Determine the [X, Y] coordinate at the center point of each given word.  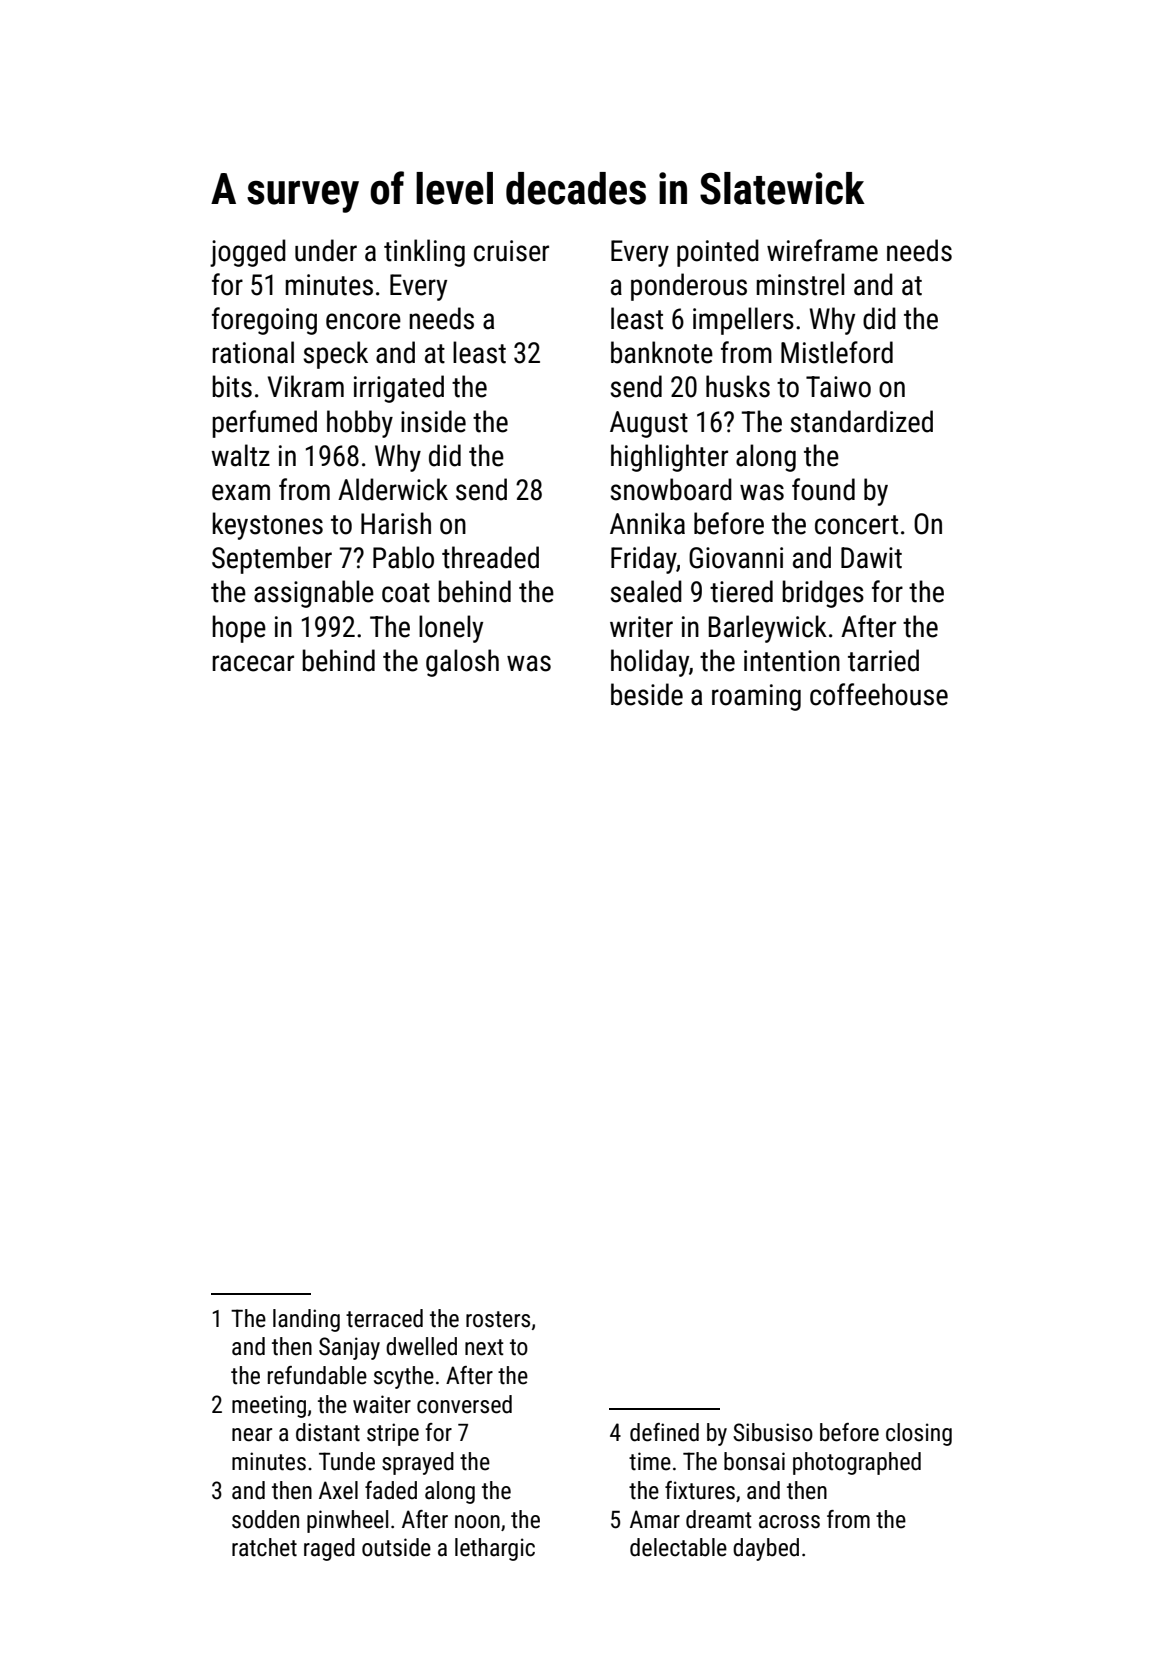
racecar [253, 663]
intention [792, 661]
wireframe [822, 250]
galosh [462, 663]
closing [919, 1434]
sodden [265, 1519]
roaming [756, 697]
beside [647, 694]
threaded [490, 557]
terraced [384, 1318]
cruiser [511, 251]
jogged [248, 253]
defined [664, 1432]
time [650, 1461]
